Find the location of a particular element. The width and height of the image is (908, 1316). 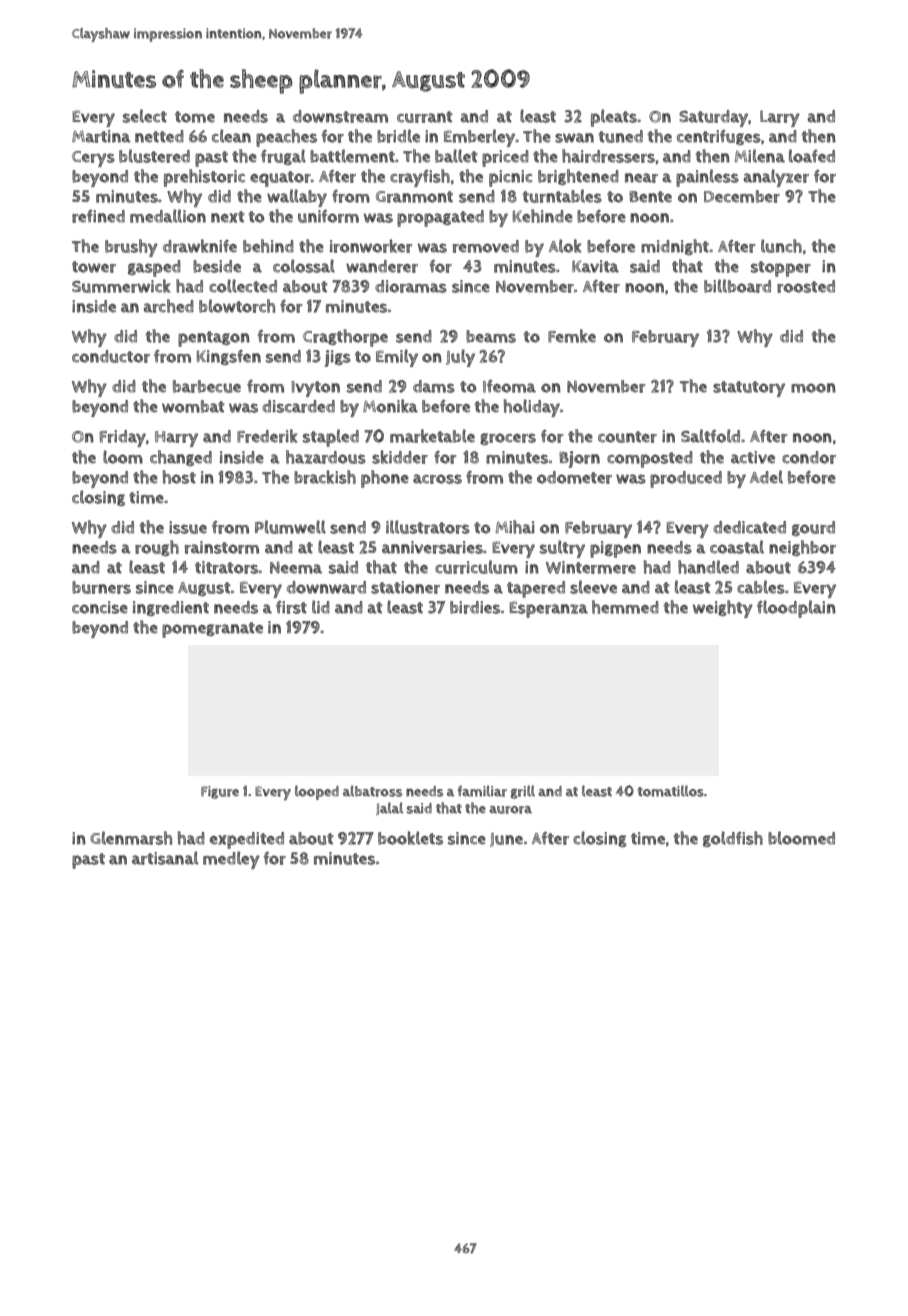

Martina is located at coordinates (101, 136).
